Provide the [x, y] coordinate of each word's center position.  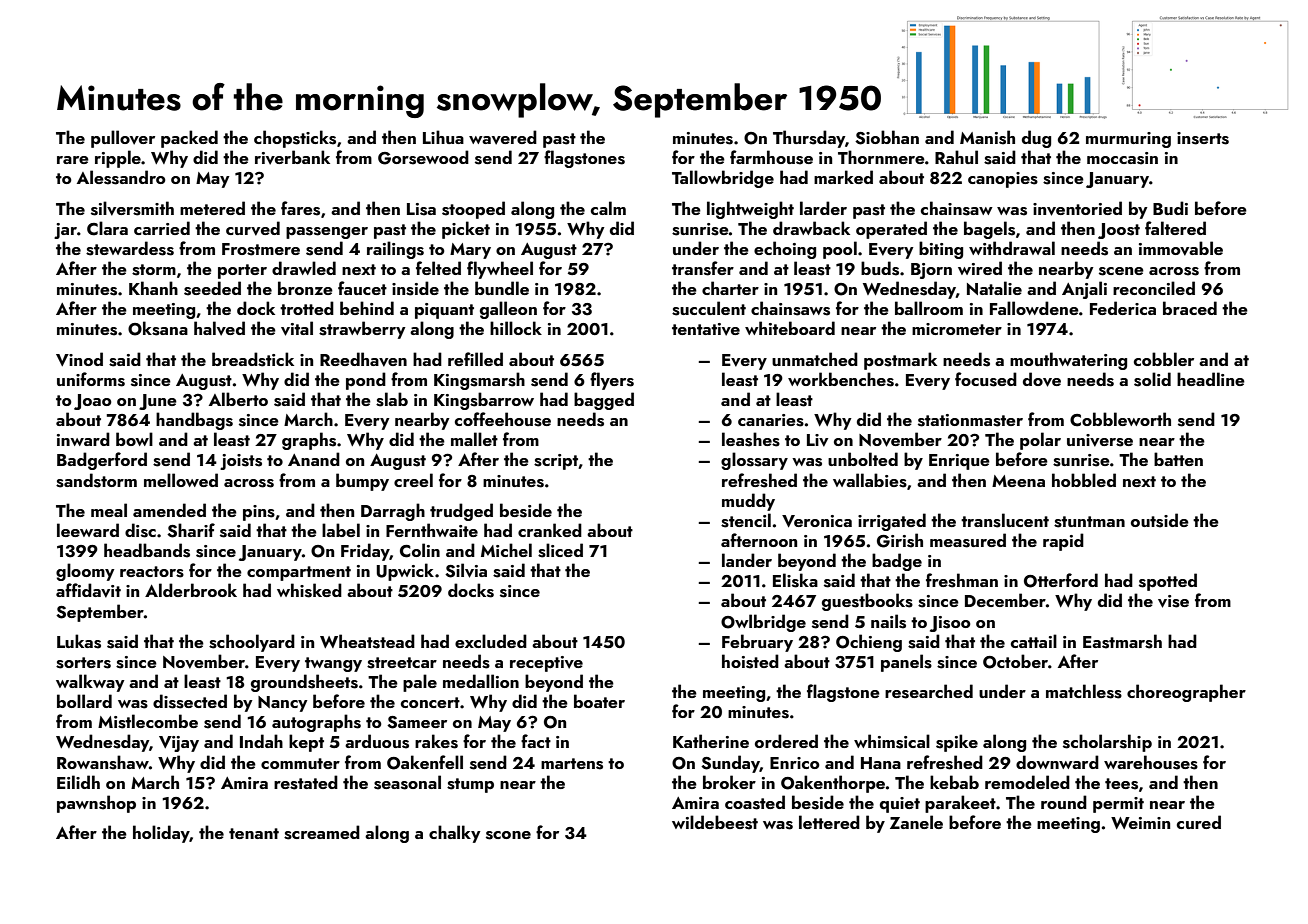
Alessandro [121, 177]
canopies [1003, 180]
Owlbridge [763, 623]
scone [508, 835]
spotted [1168, 582]
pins [259, 513]
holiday [161, 834]
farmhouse [771, 157]
